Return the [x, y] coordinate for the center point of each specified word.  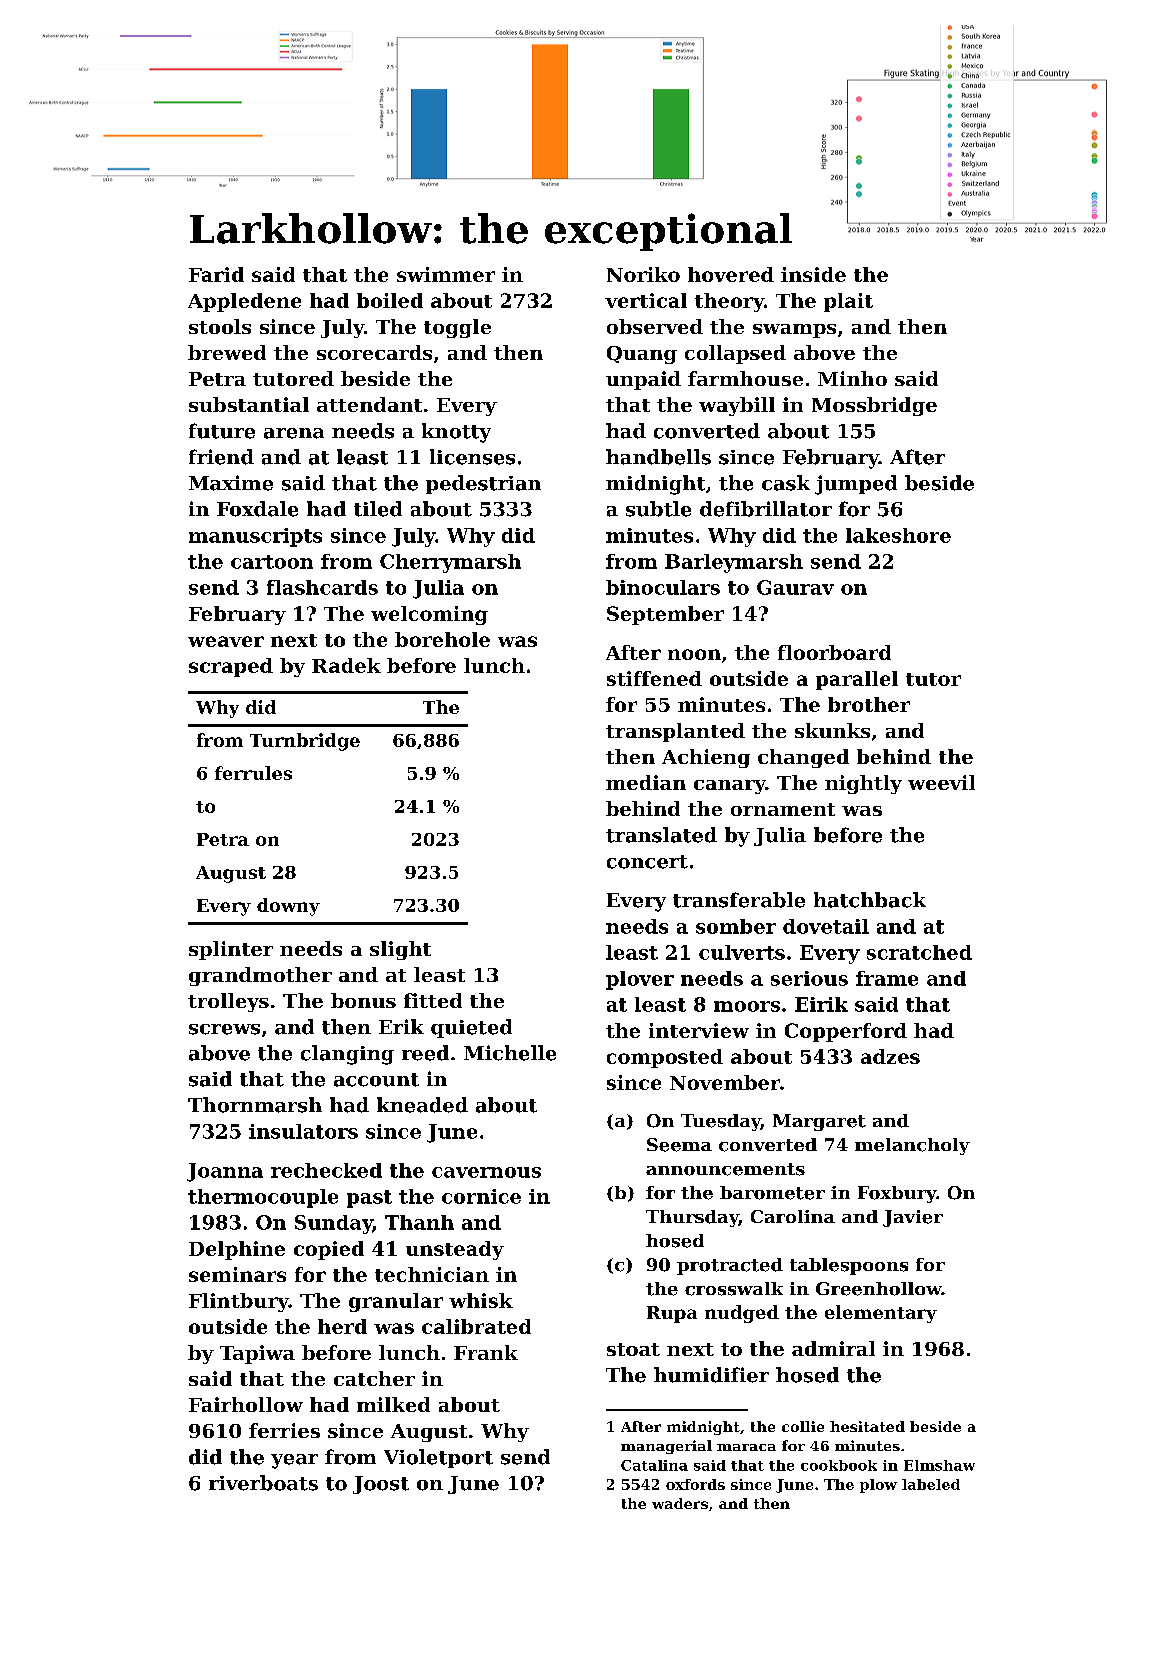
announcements [725, 1169]
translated [661, 835]
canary [730, 787]
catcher [374, 1378]
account [376, 1080]
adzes [890, 1056]
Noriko [643, 274]
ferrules [253, 773]
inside [813, 274]
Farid [216, 274]
